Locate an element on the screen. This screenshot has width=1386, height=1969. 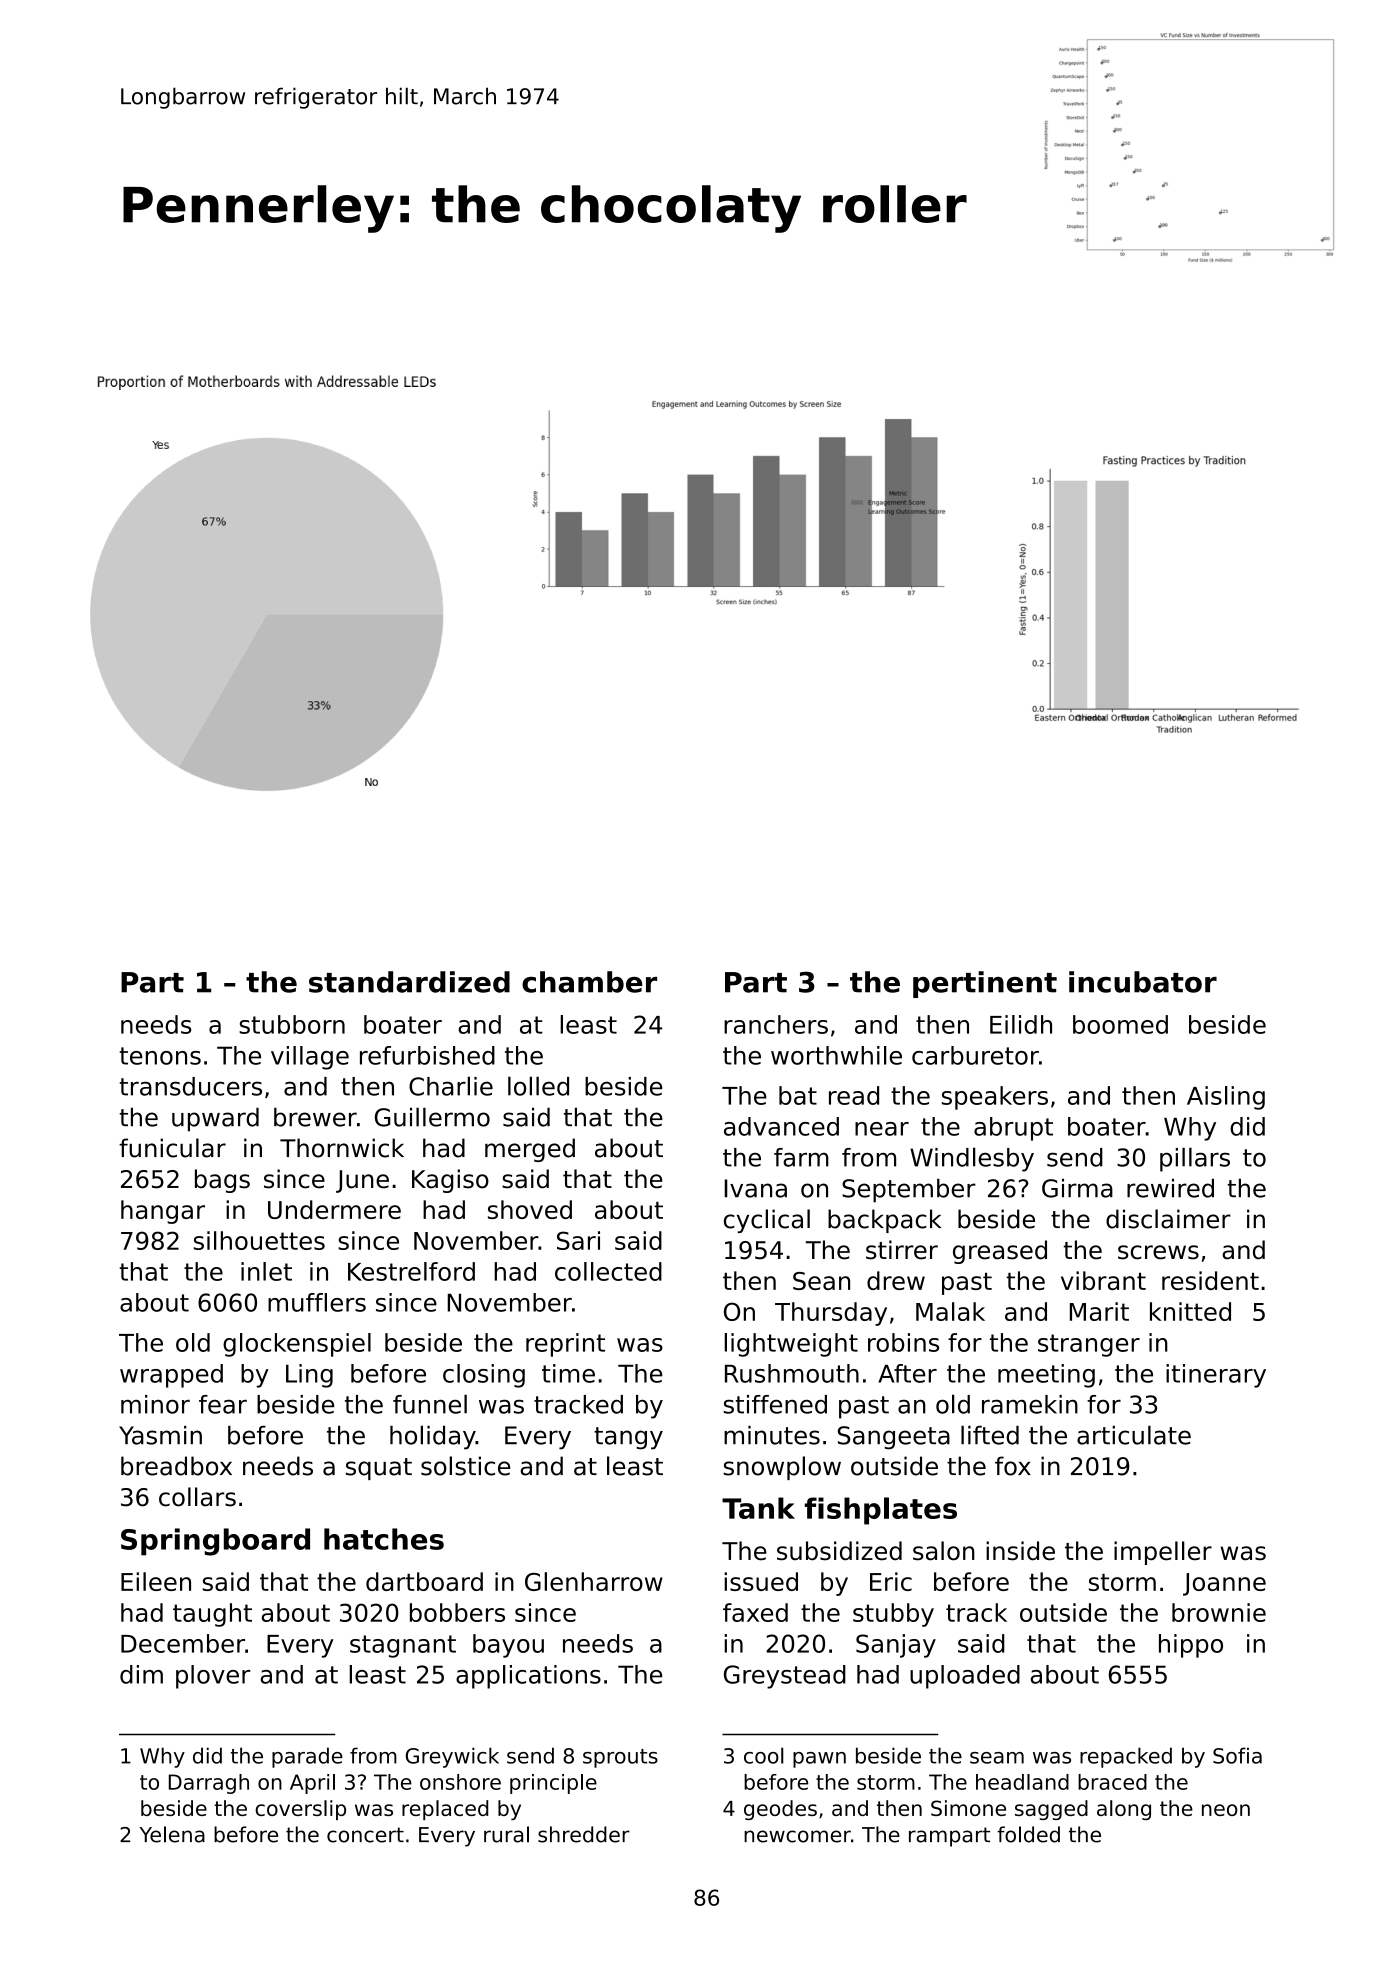
Yasmin is located at coordinates (160, 1435).
